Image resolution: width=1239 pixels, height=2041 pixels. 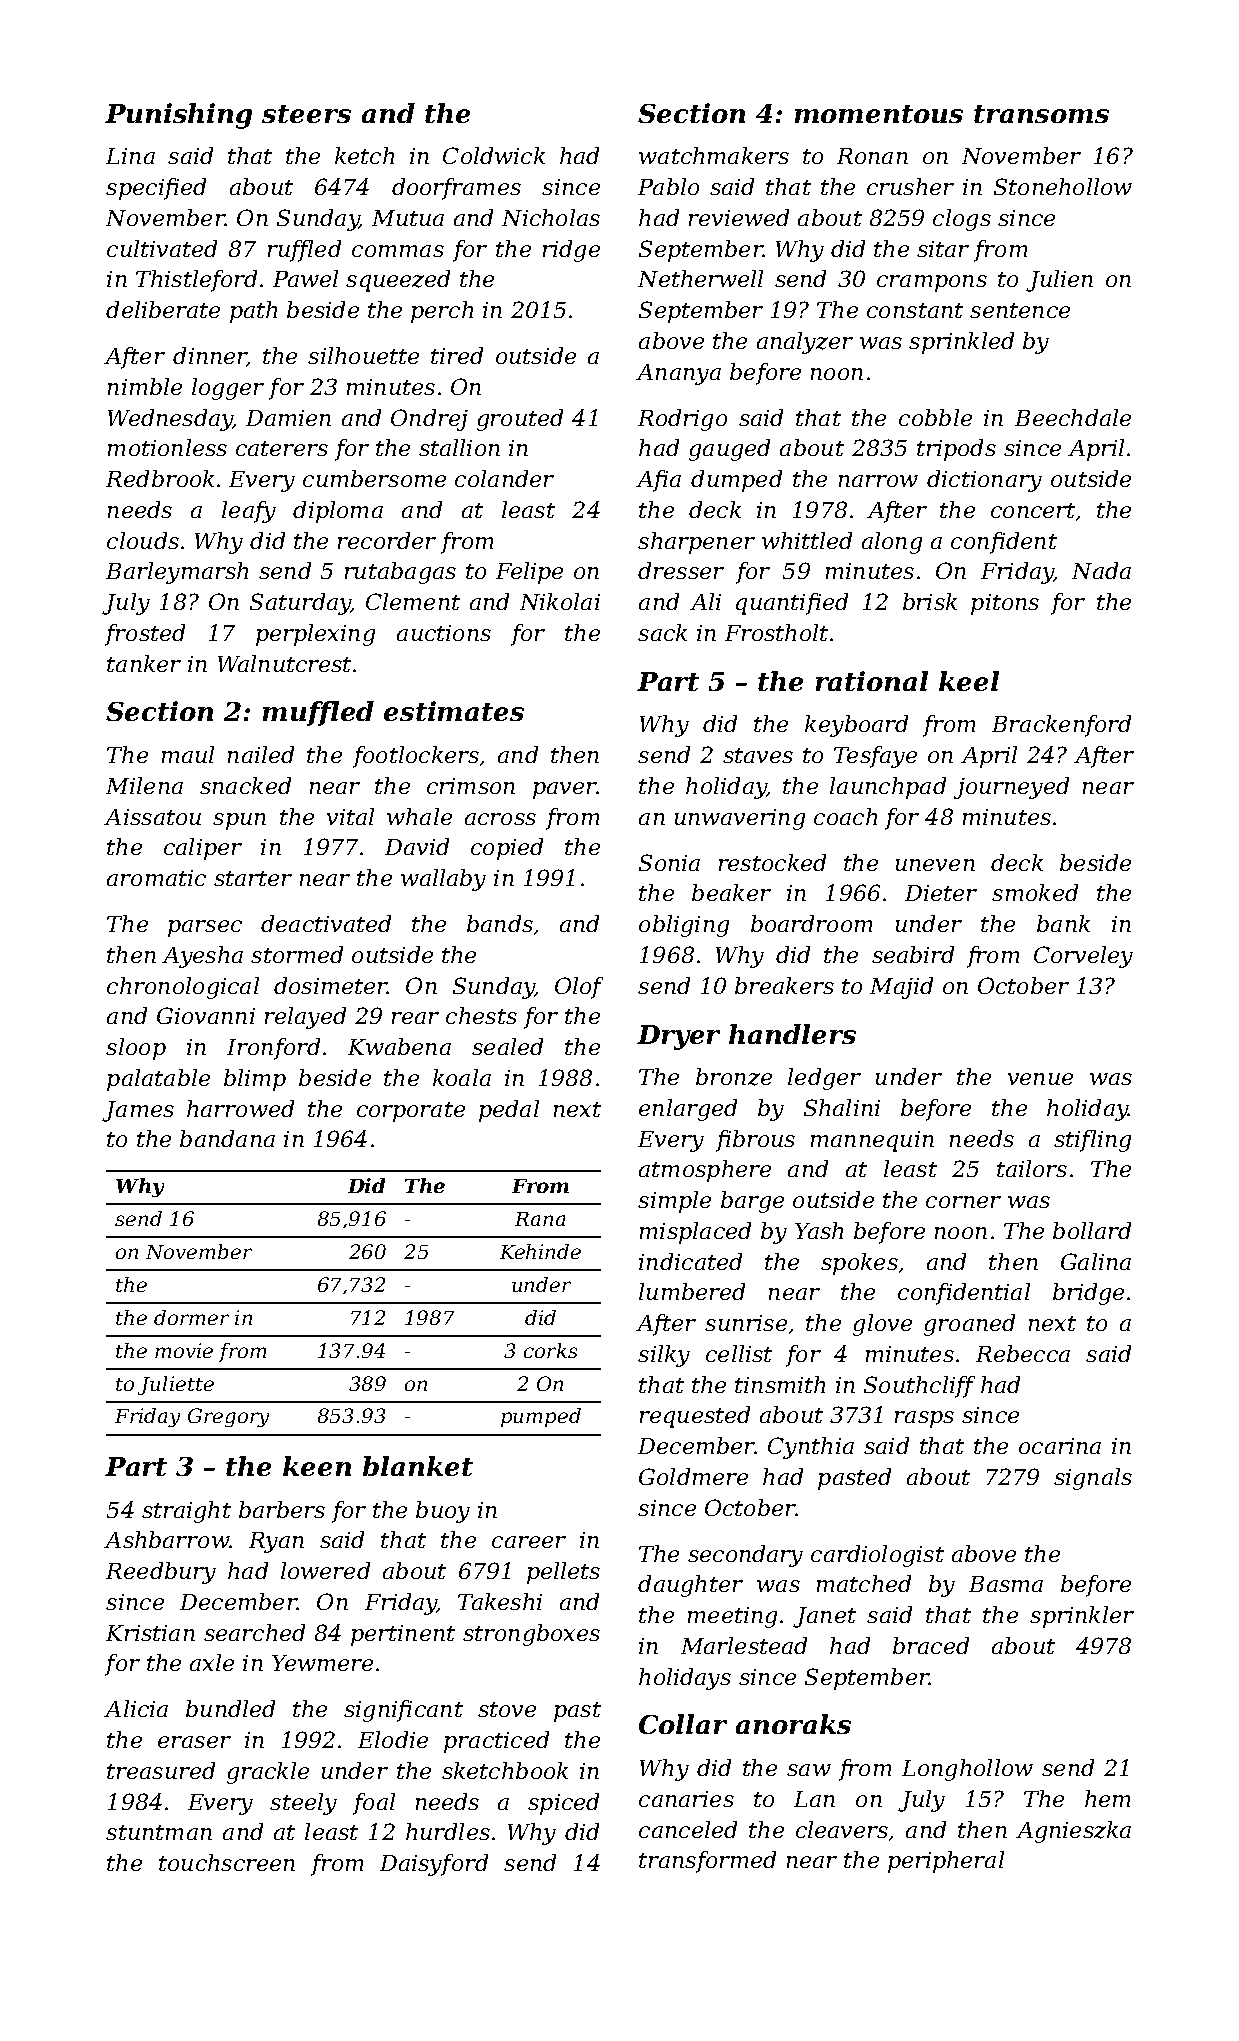 I want to click on transformed, so click(x=707, y=1862).
